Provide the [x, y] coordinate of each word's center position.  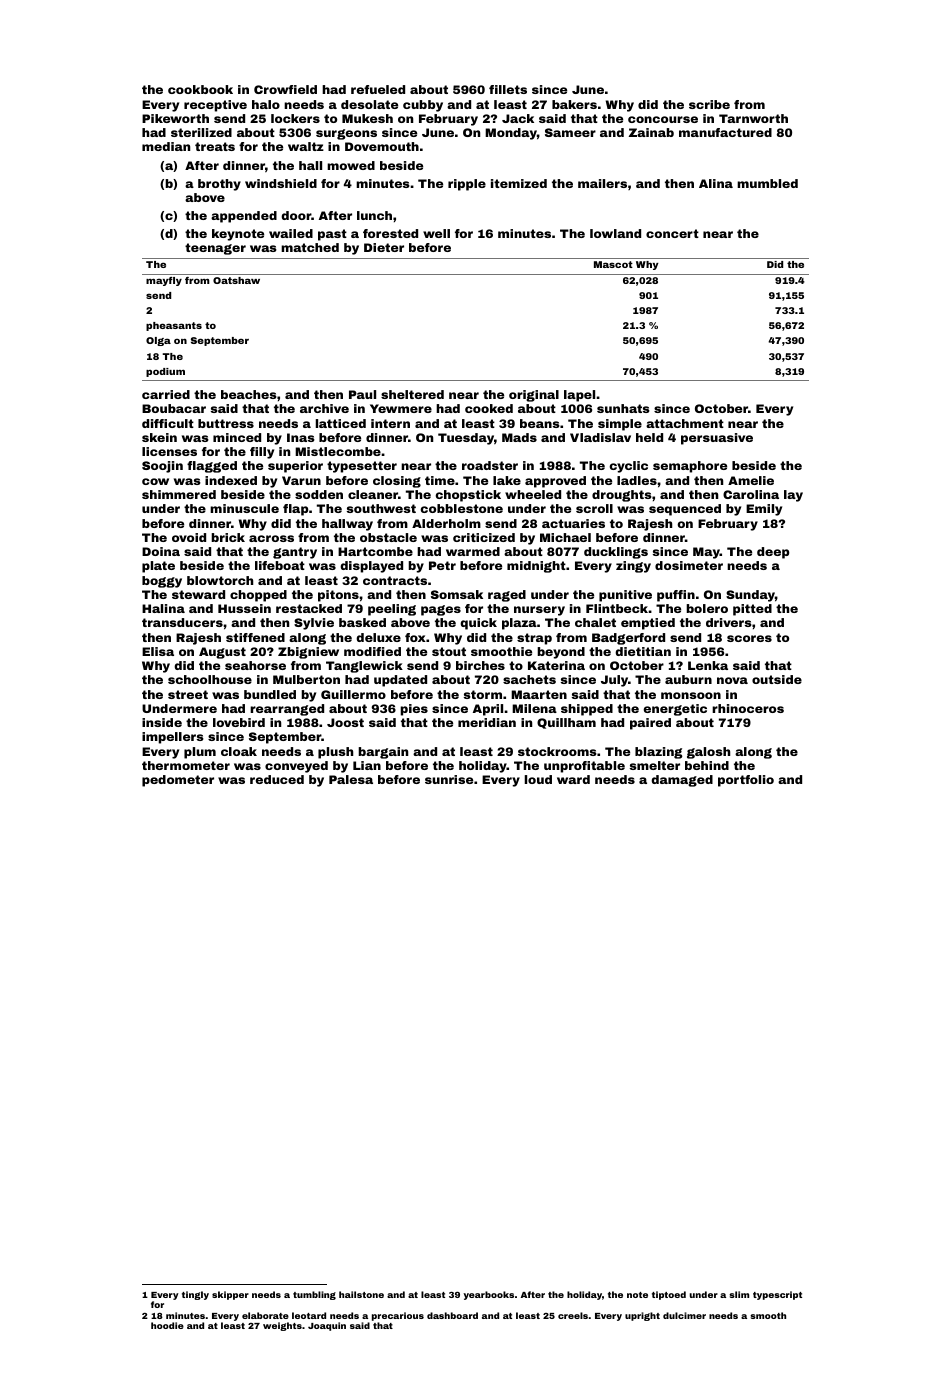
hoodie [167, 1325]
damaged [682, 781]
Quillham [566, 723]
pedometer [178, 781]
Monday [511, 134]
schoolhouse [210, 679]
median [166, 146]
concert [672, 233]
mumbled [767, 183]
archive [324, 408]
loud [538, 779]
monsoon [691, 695]
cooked [489, 408]
